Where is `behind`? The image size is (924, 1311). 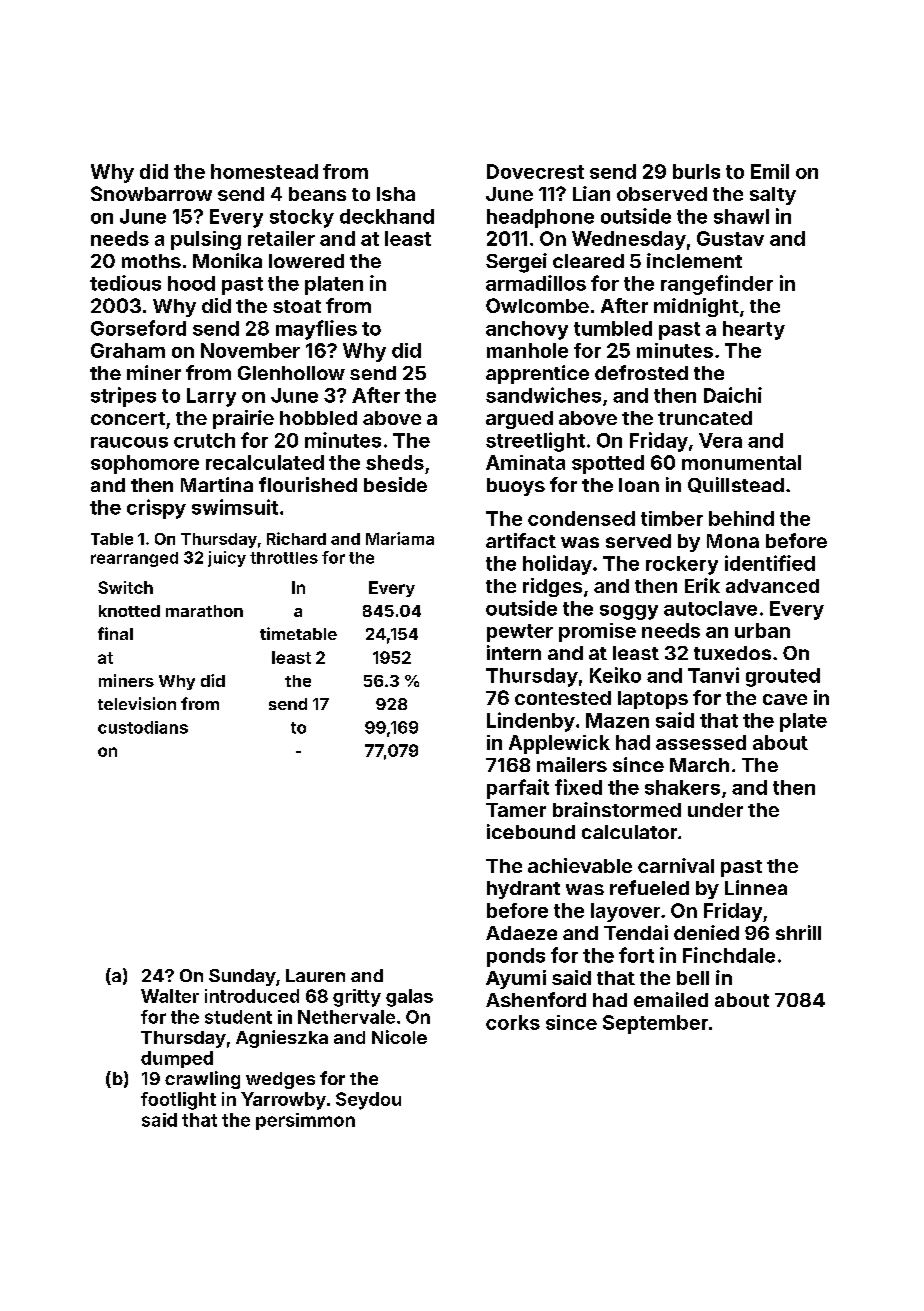
behind is located at coordinates (741, 518).
